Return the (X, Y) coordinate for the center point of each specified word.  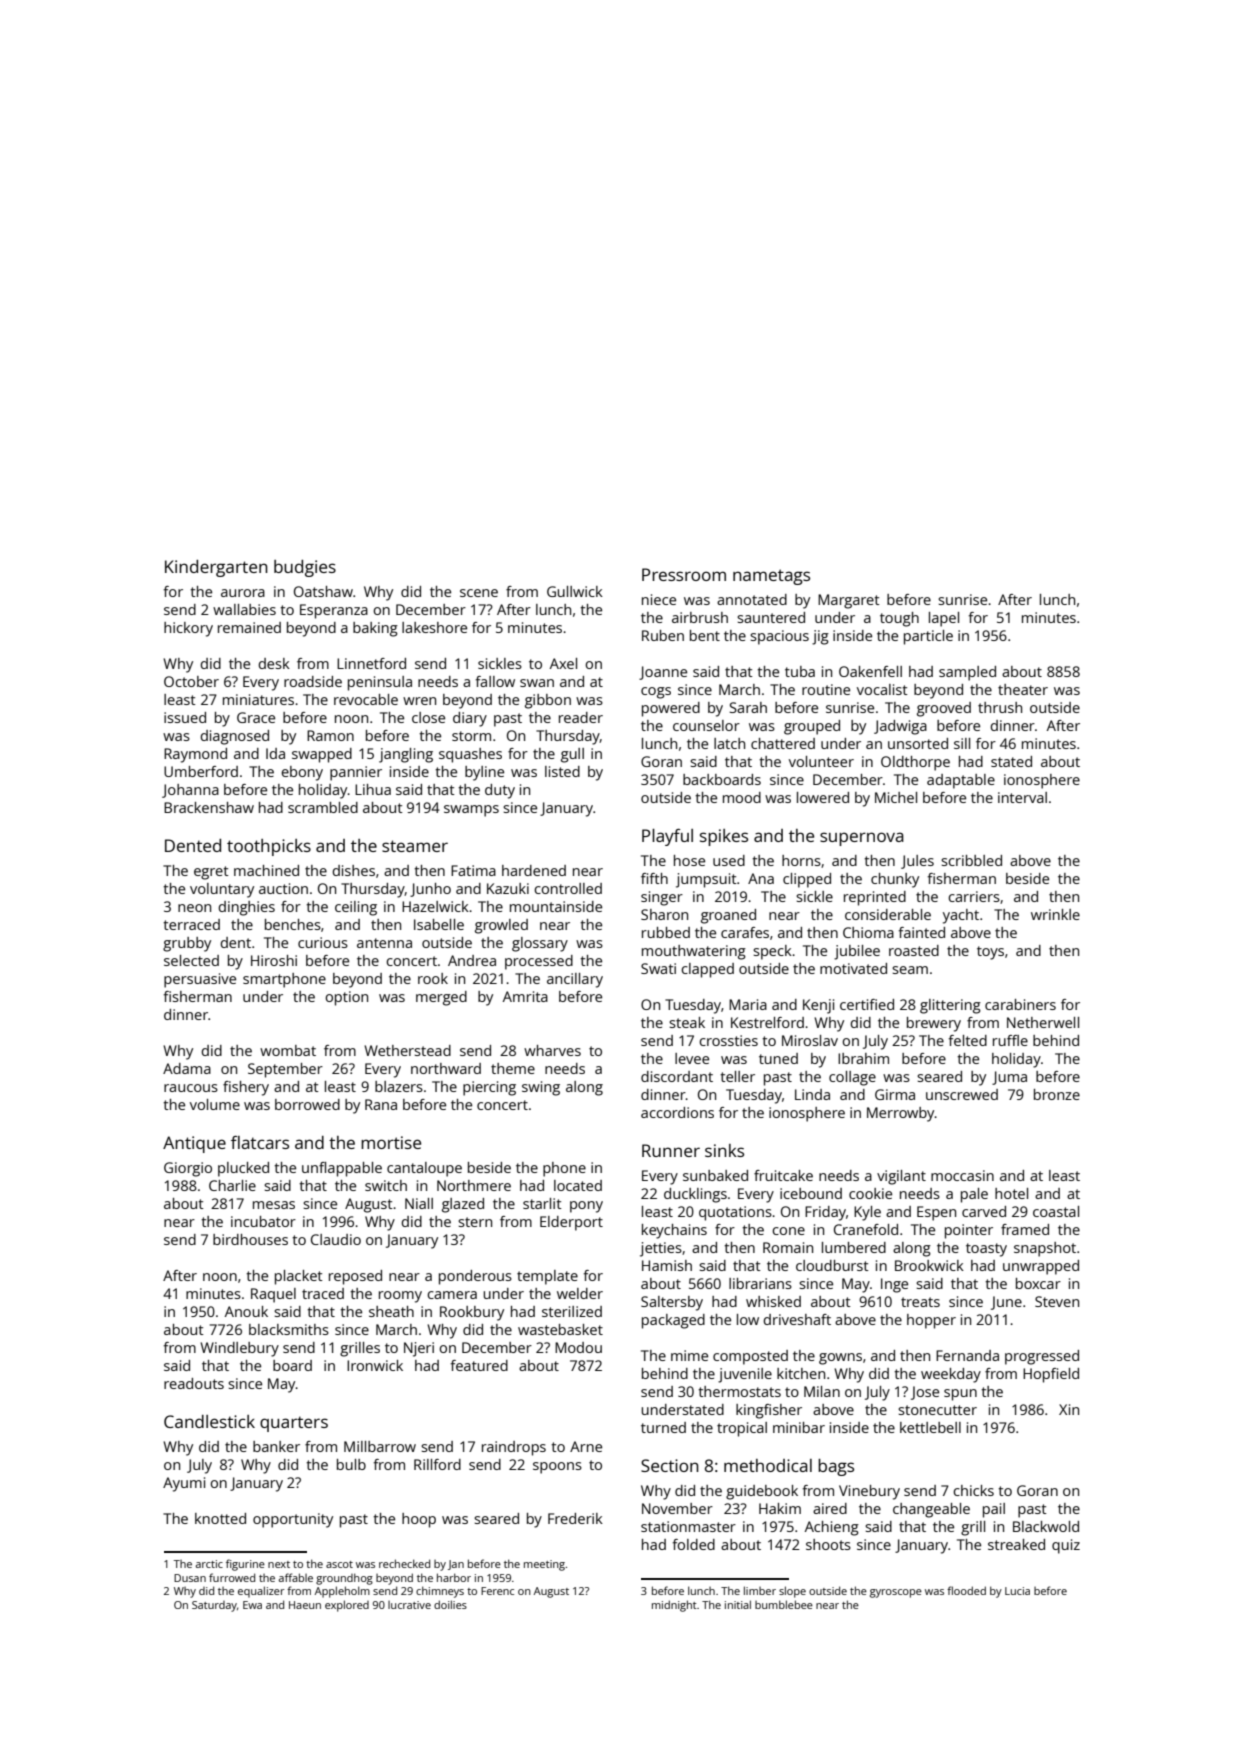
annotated (752, 599)
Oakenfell (870, 671)
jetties (661, 1249)
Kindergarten (216, 568)
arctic (209, 1564)
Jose (925, 1393)
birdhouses (250, 1239)
